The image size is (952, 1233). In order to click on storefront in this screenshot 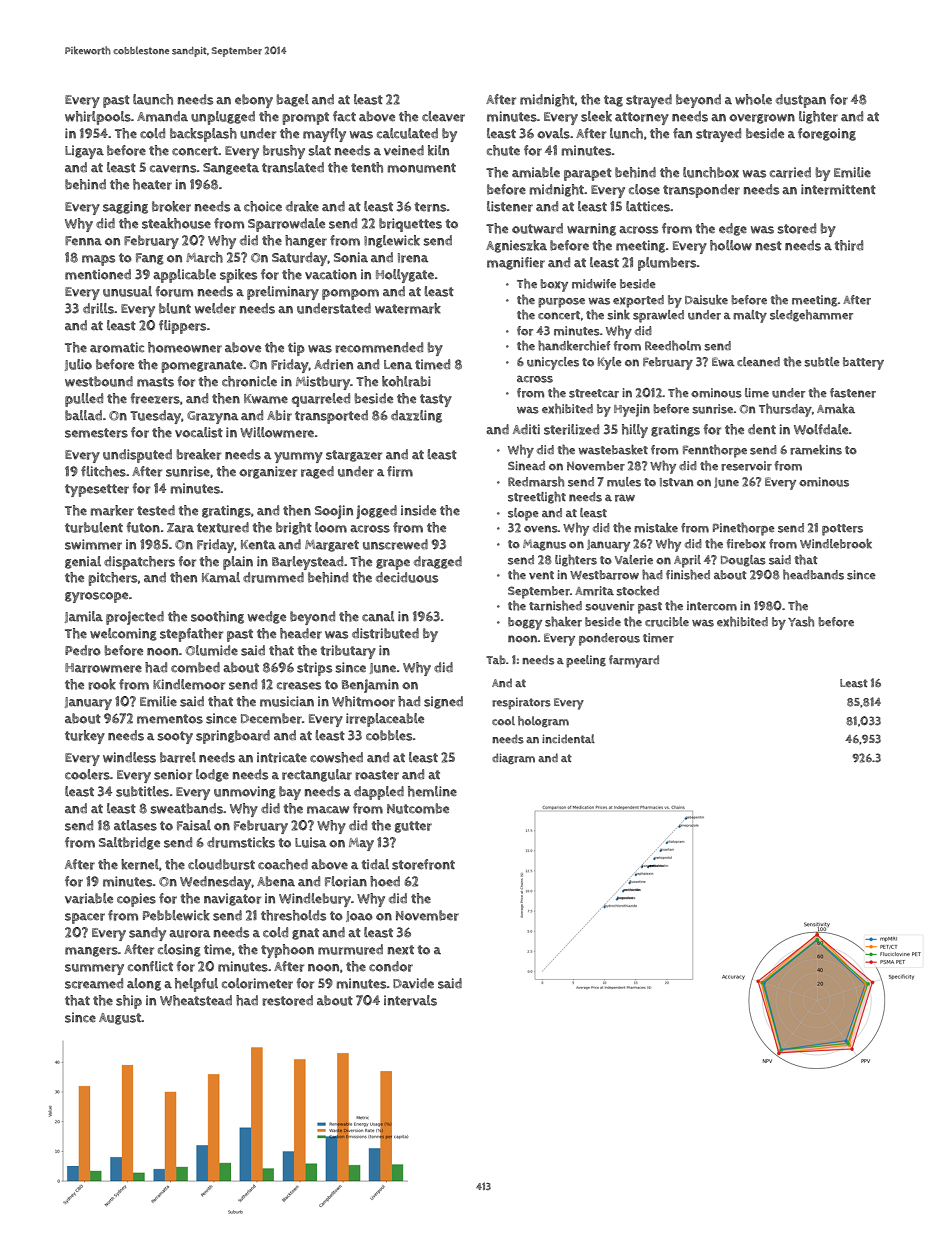, I will do `click(423, 864)`.
